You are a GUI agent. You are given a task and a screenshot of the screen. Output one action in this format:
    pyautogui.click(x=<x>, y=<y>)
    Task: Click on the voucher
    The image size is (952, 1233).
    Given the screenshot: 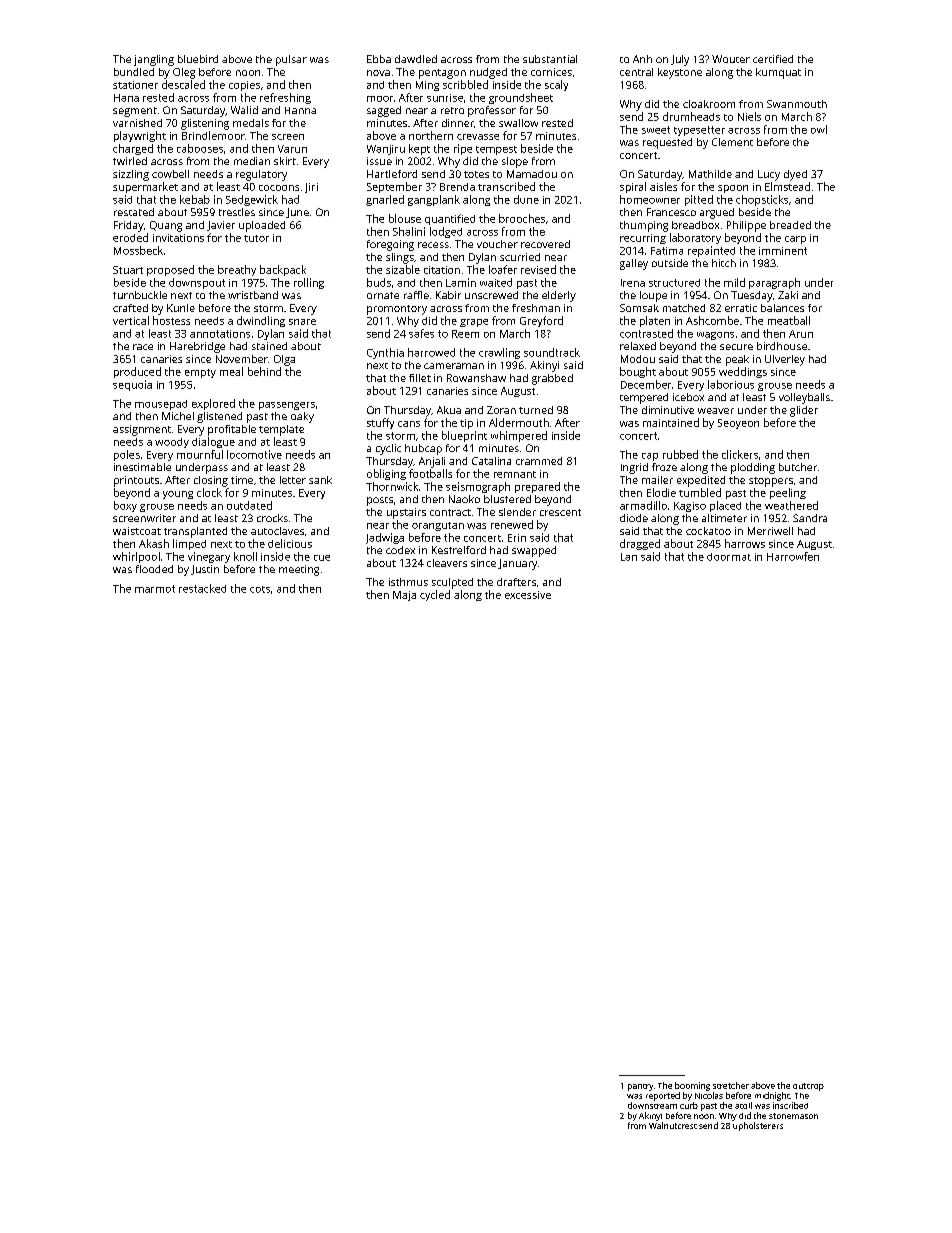 What is the action you would take?
    pyautogui.click(x=497, y=244)
